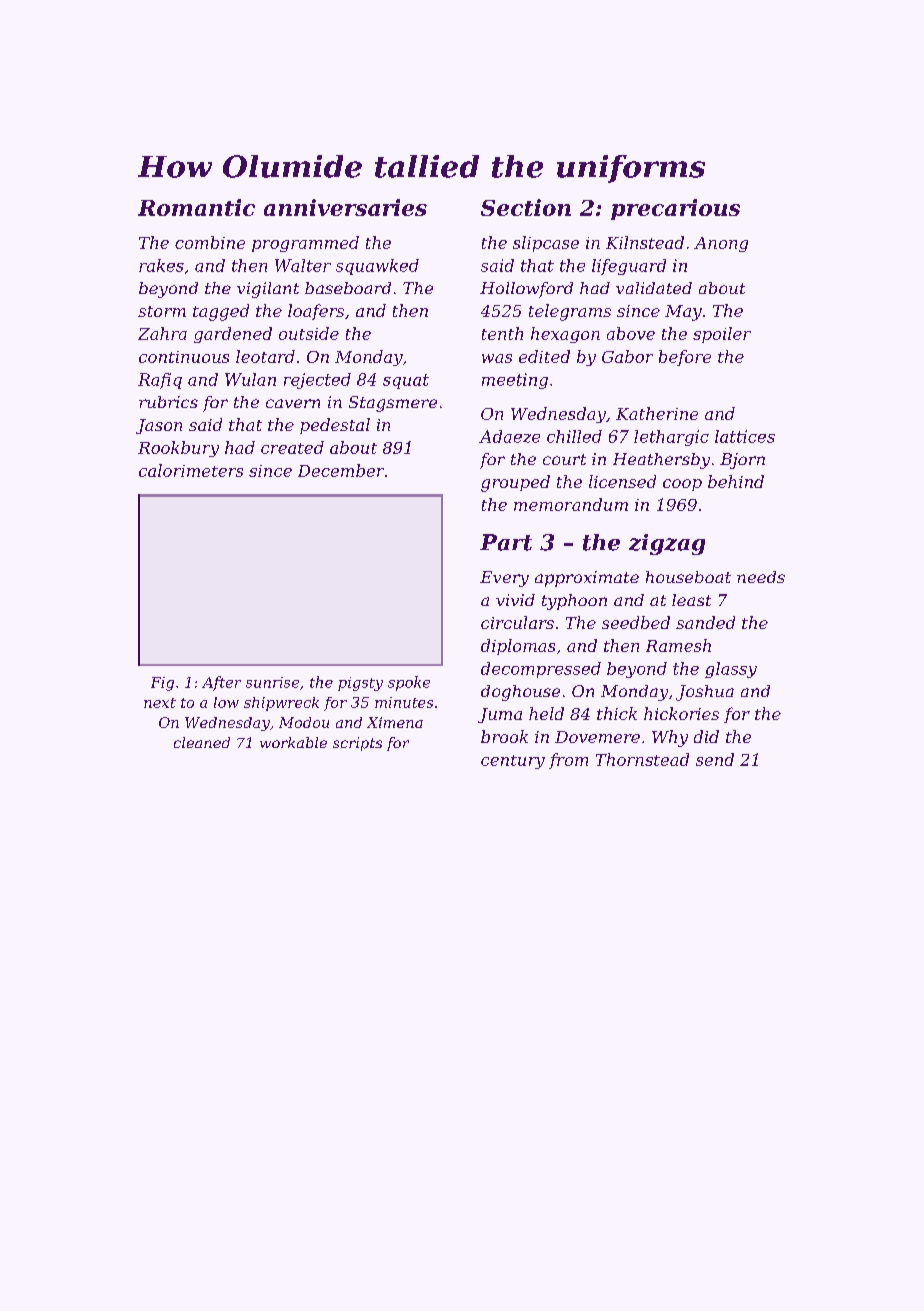 This screenshot has width=924, height=1311. I want to click on next, so click(160, 703).
